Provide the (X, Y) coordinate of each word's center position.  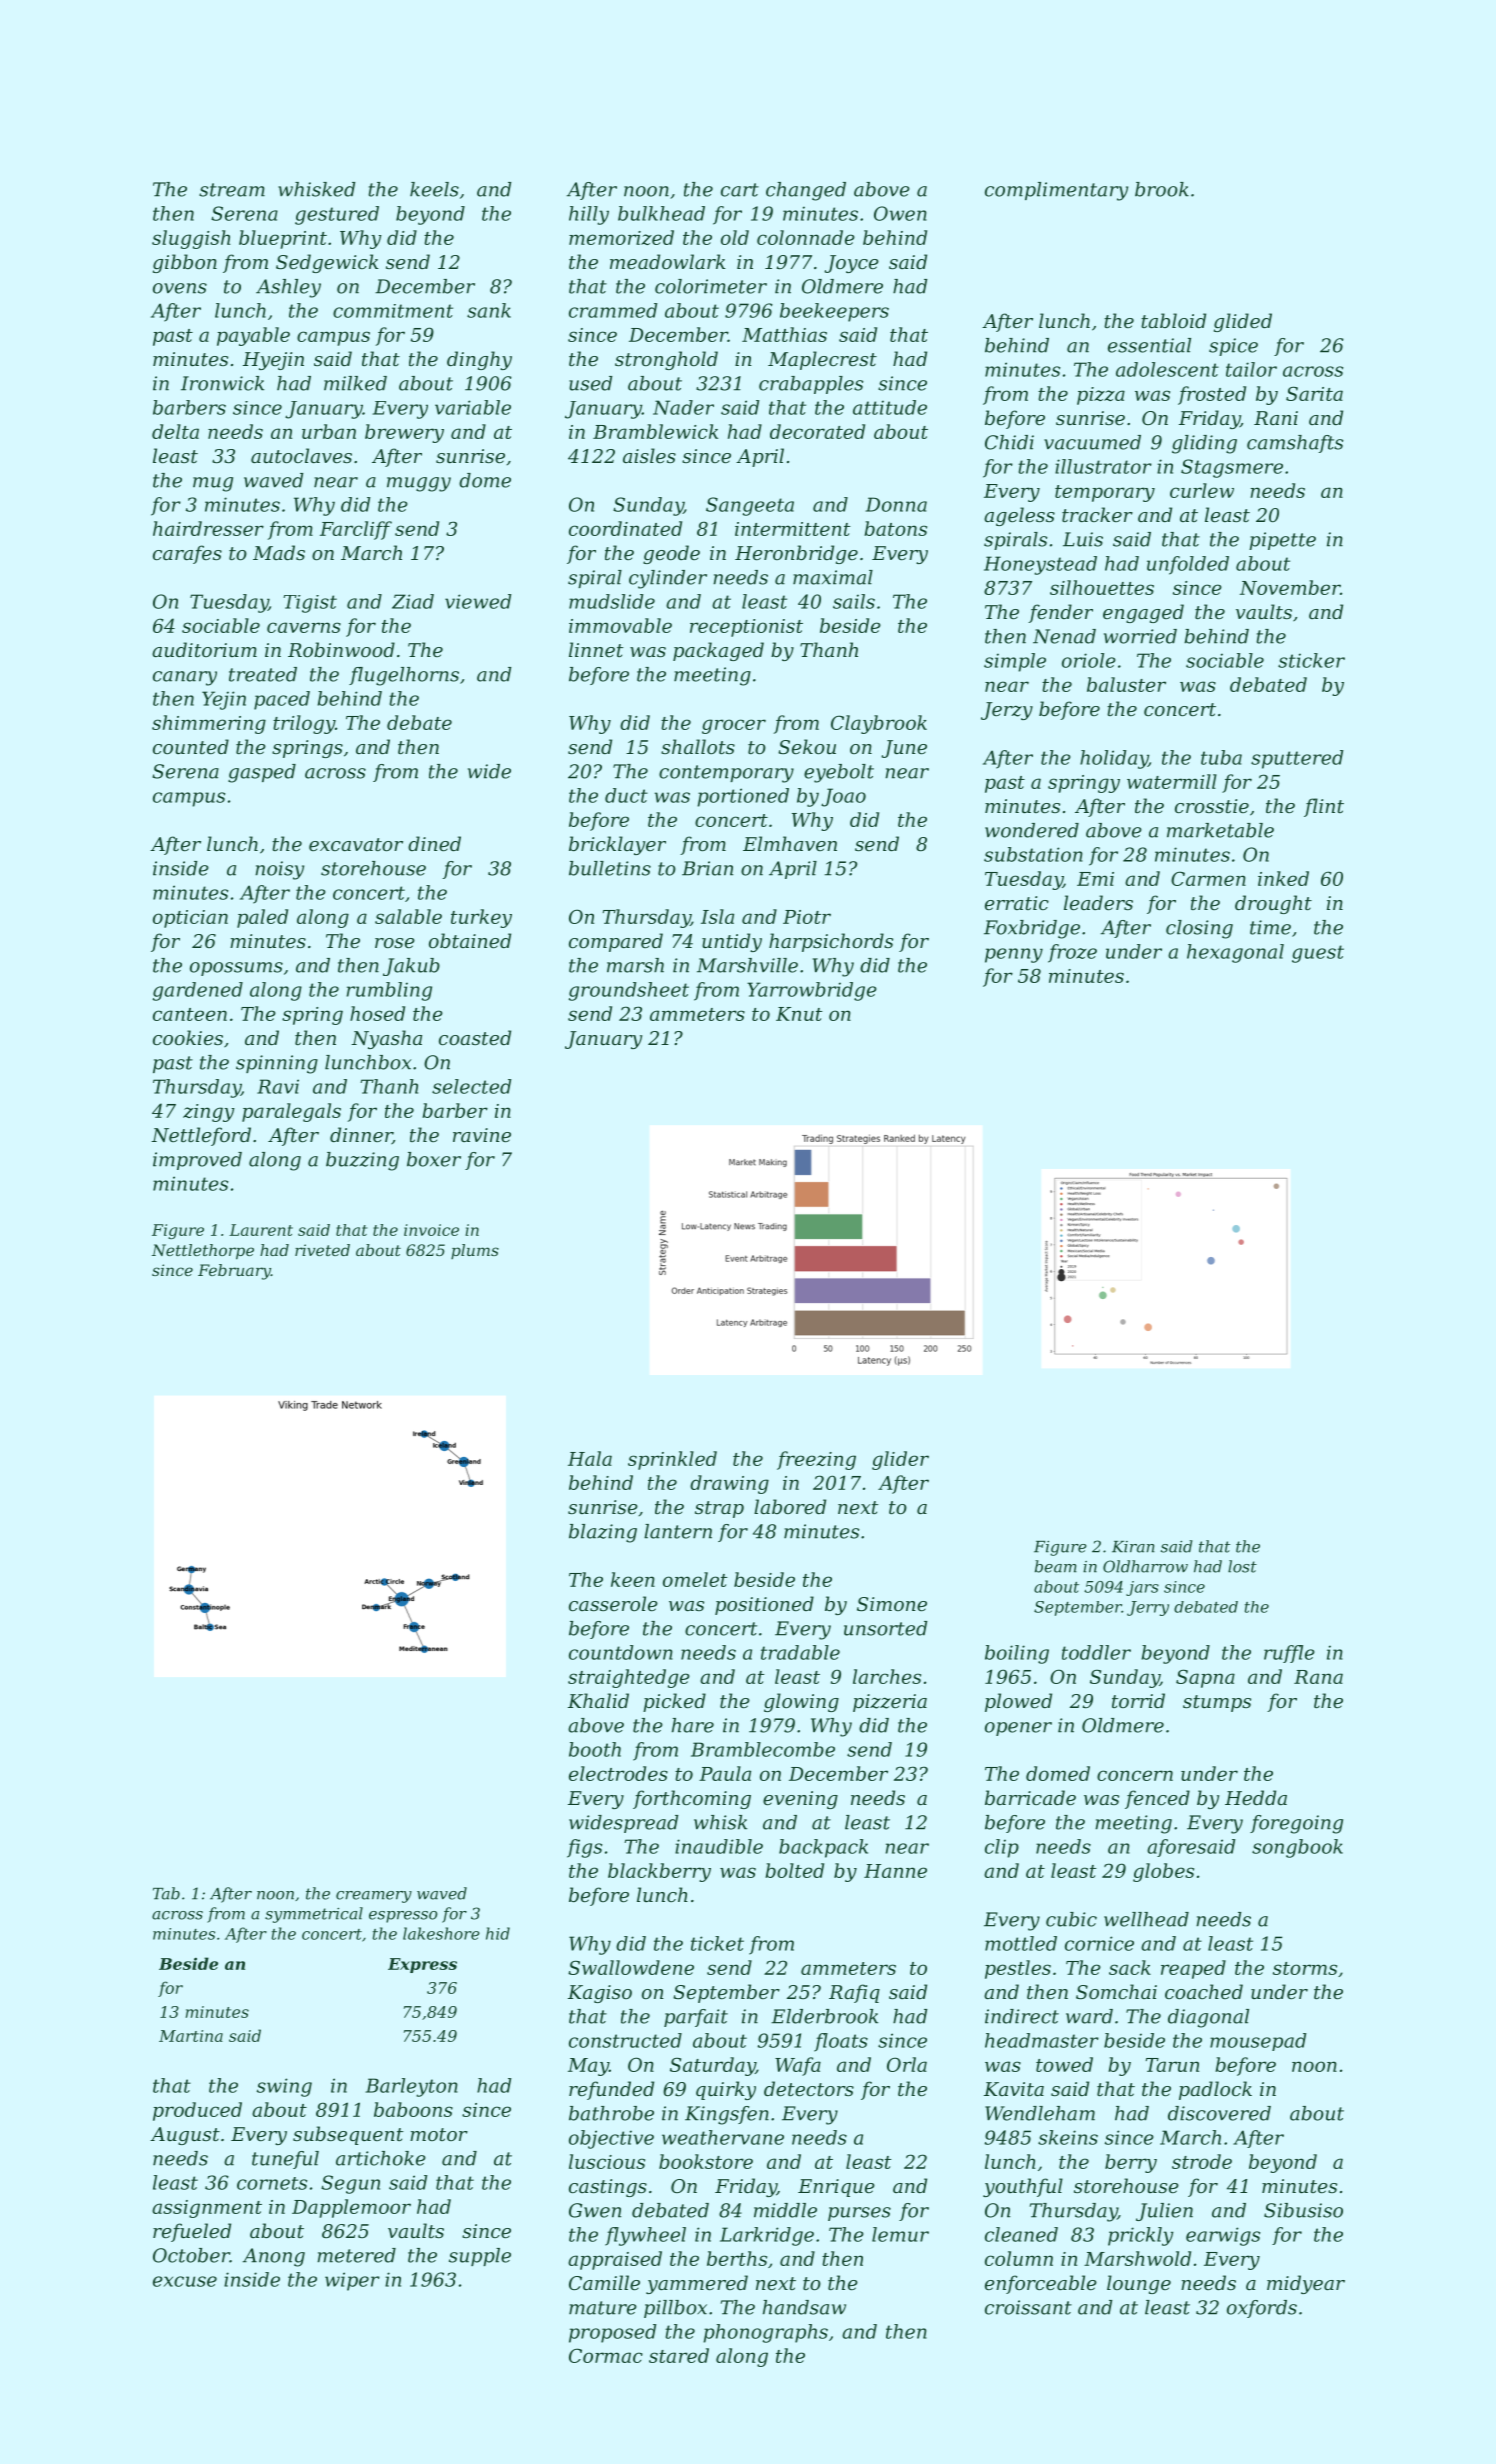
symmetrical (314, 1915)
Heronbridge (796, 554)
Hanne (895, 1871)
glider (900, 1460)
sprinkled (672, 1460)
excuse (185, 2281)
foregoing (1296, 1824)
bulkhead (661, 213)
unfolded (1188, 565)
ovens (180, 288)
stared (679, 2355)
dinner (361, 1136)
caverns (304, 627)
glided (1243, 322)
